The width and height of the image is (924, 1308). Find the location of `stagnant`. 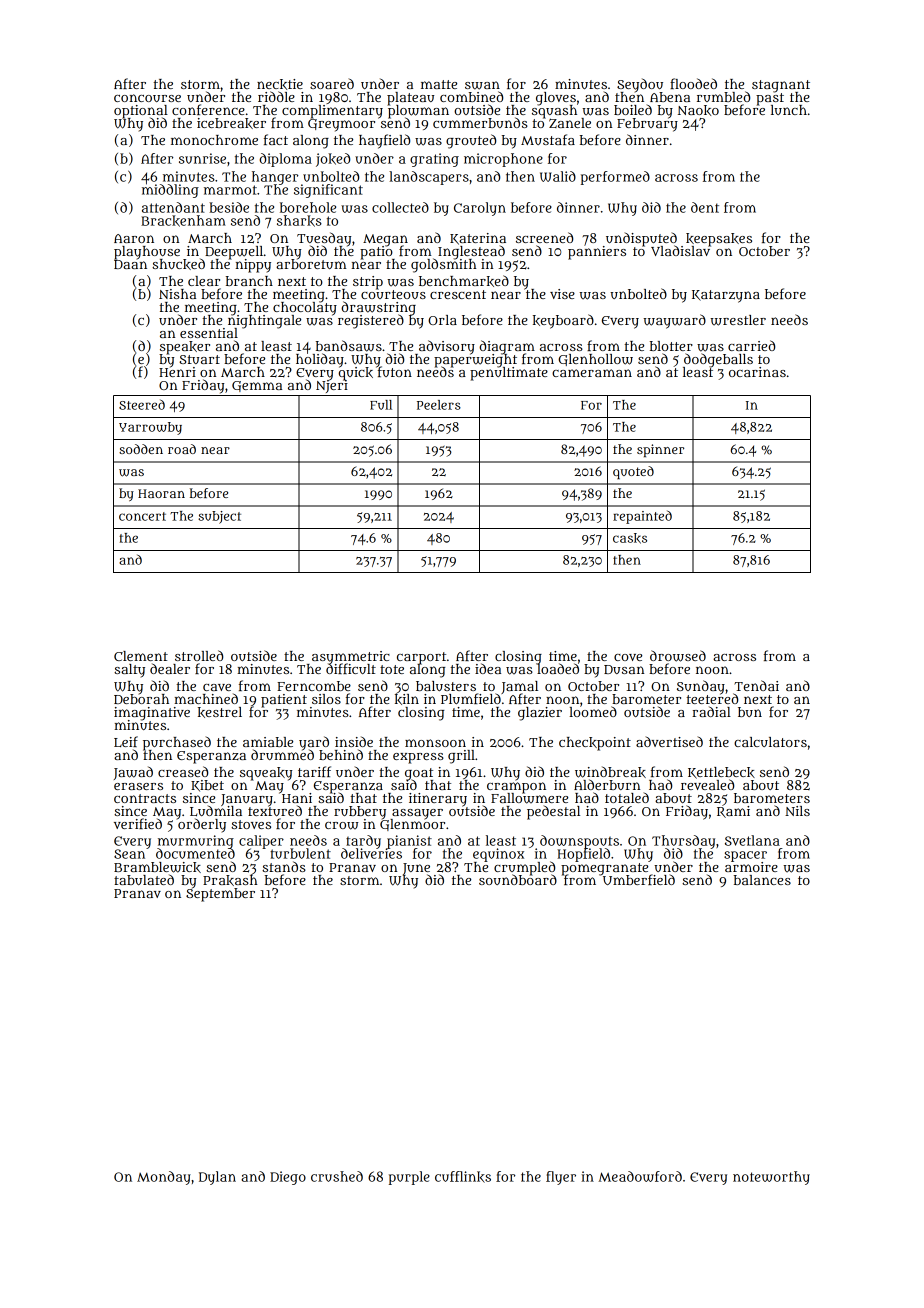

stagnant is located at coordinates (781, 86).
